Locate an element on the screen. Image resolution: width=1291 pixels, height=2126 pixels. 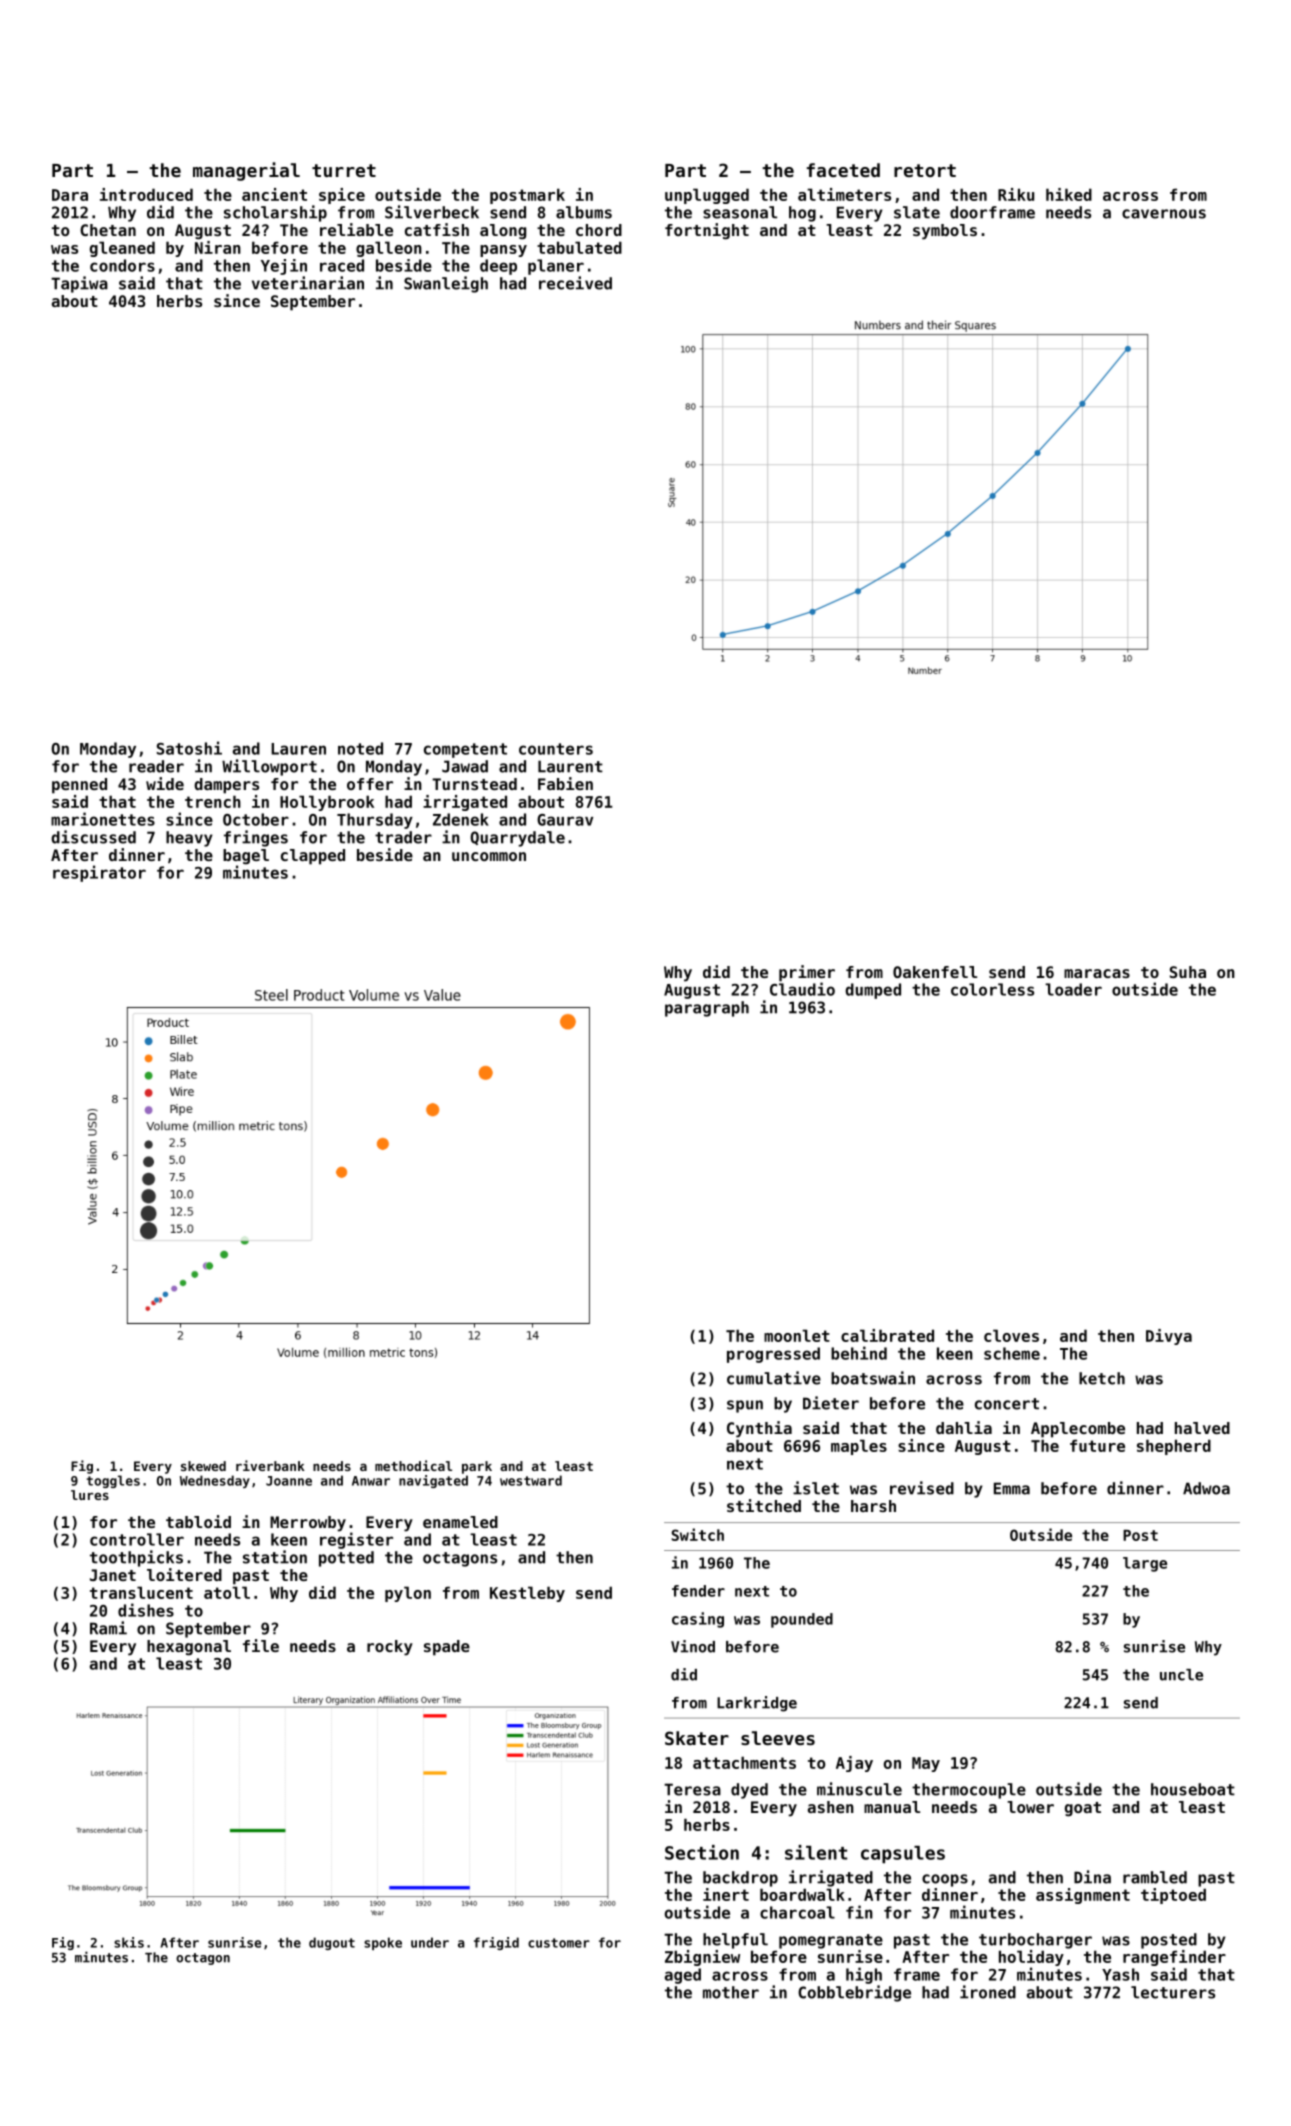
lecturers is located at coordinates (1173, 1992).
